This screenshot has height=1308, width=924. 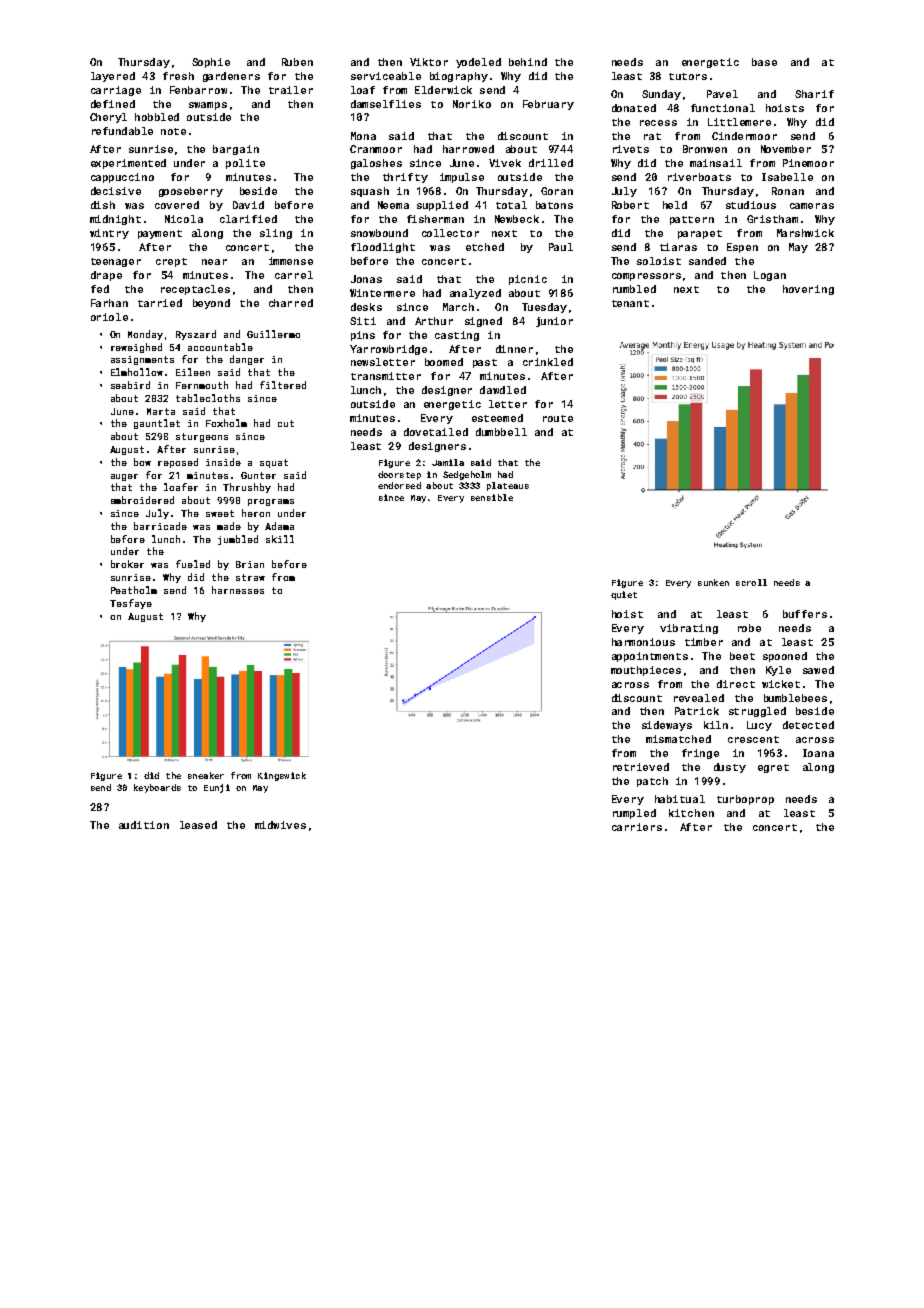 I want to click on swamps, so click(x=208, y=106).
